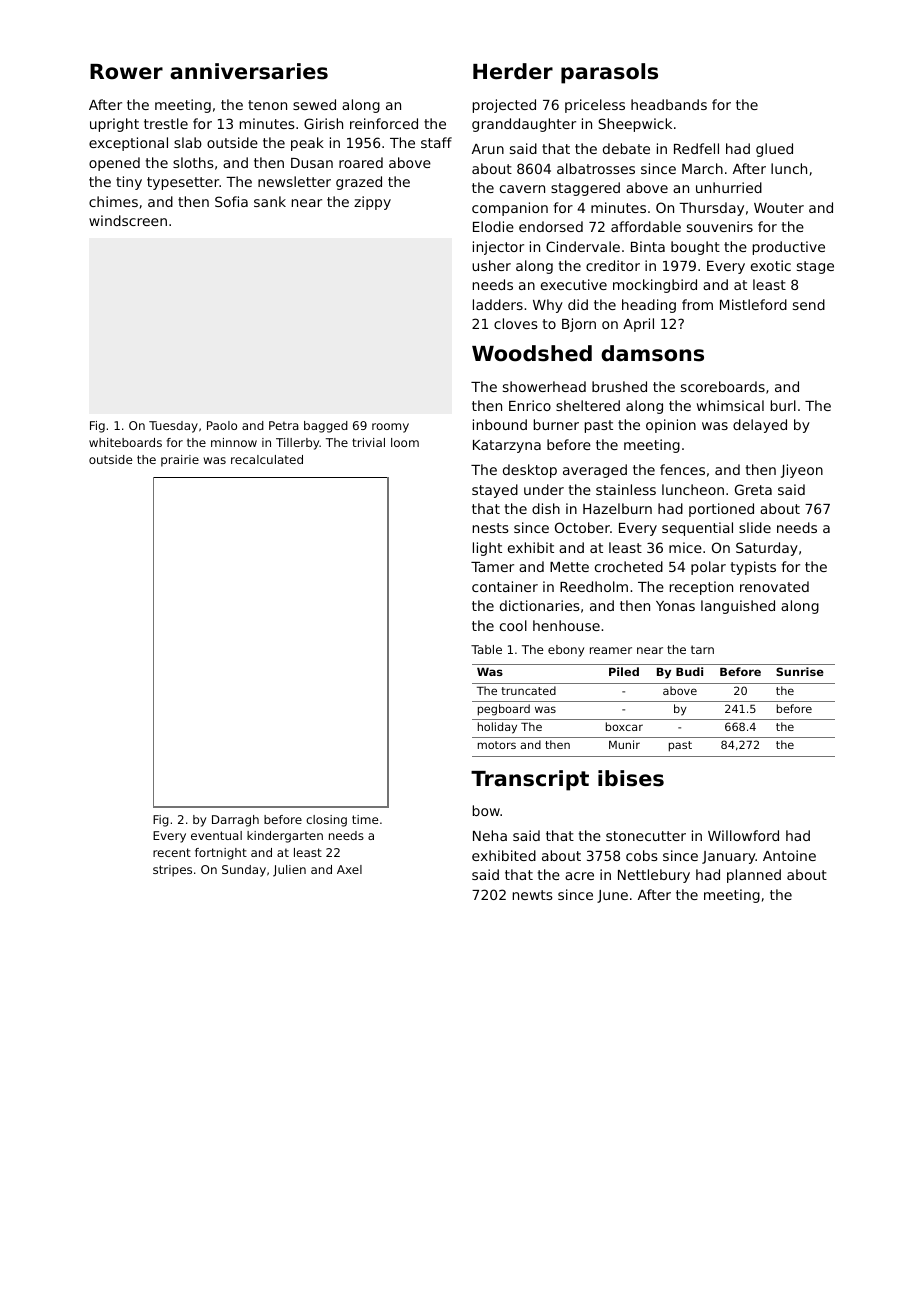 The width and height of the image is (924, 1308). What do you see at coordinates (648, 246) in the image?
I see `Binta` at bounding box center [648, 246].
